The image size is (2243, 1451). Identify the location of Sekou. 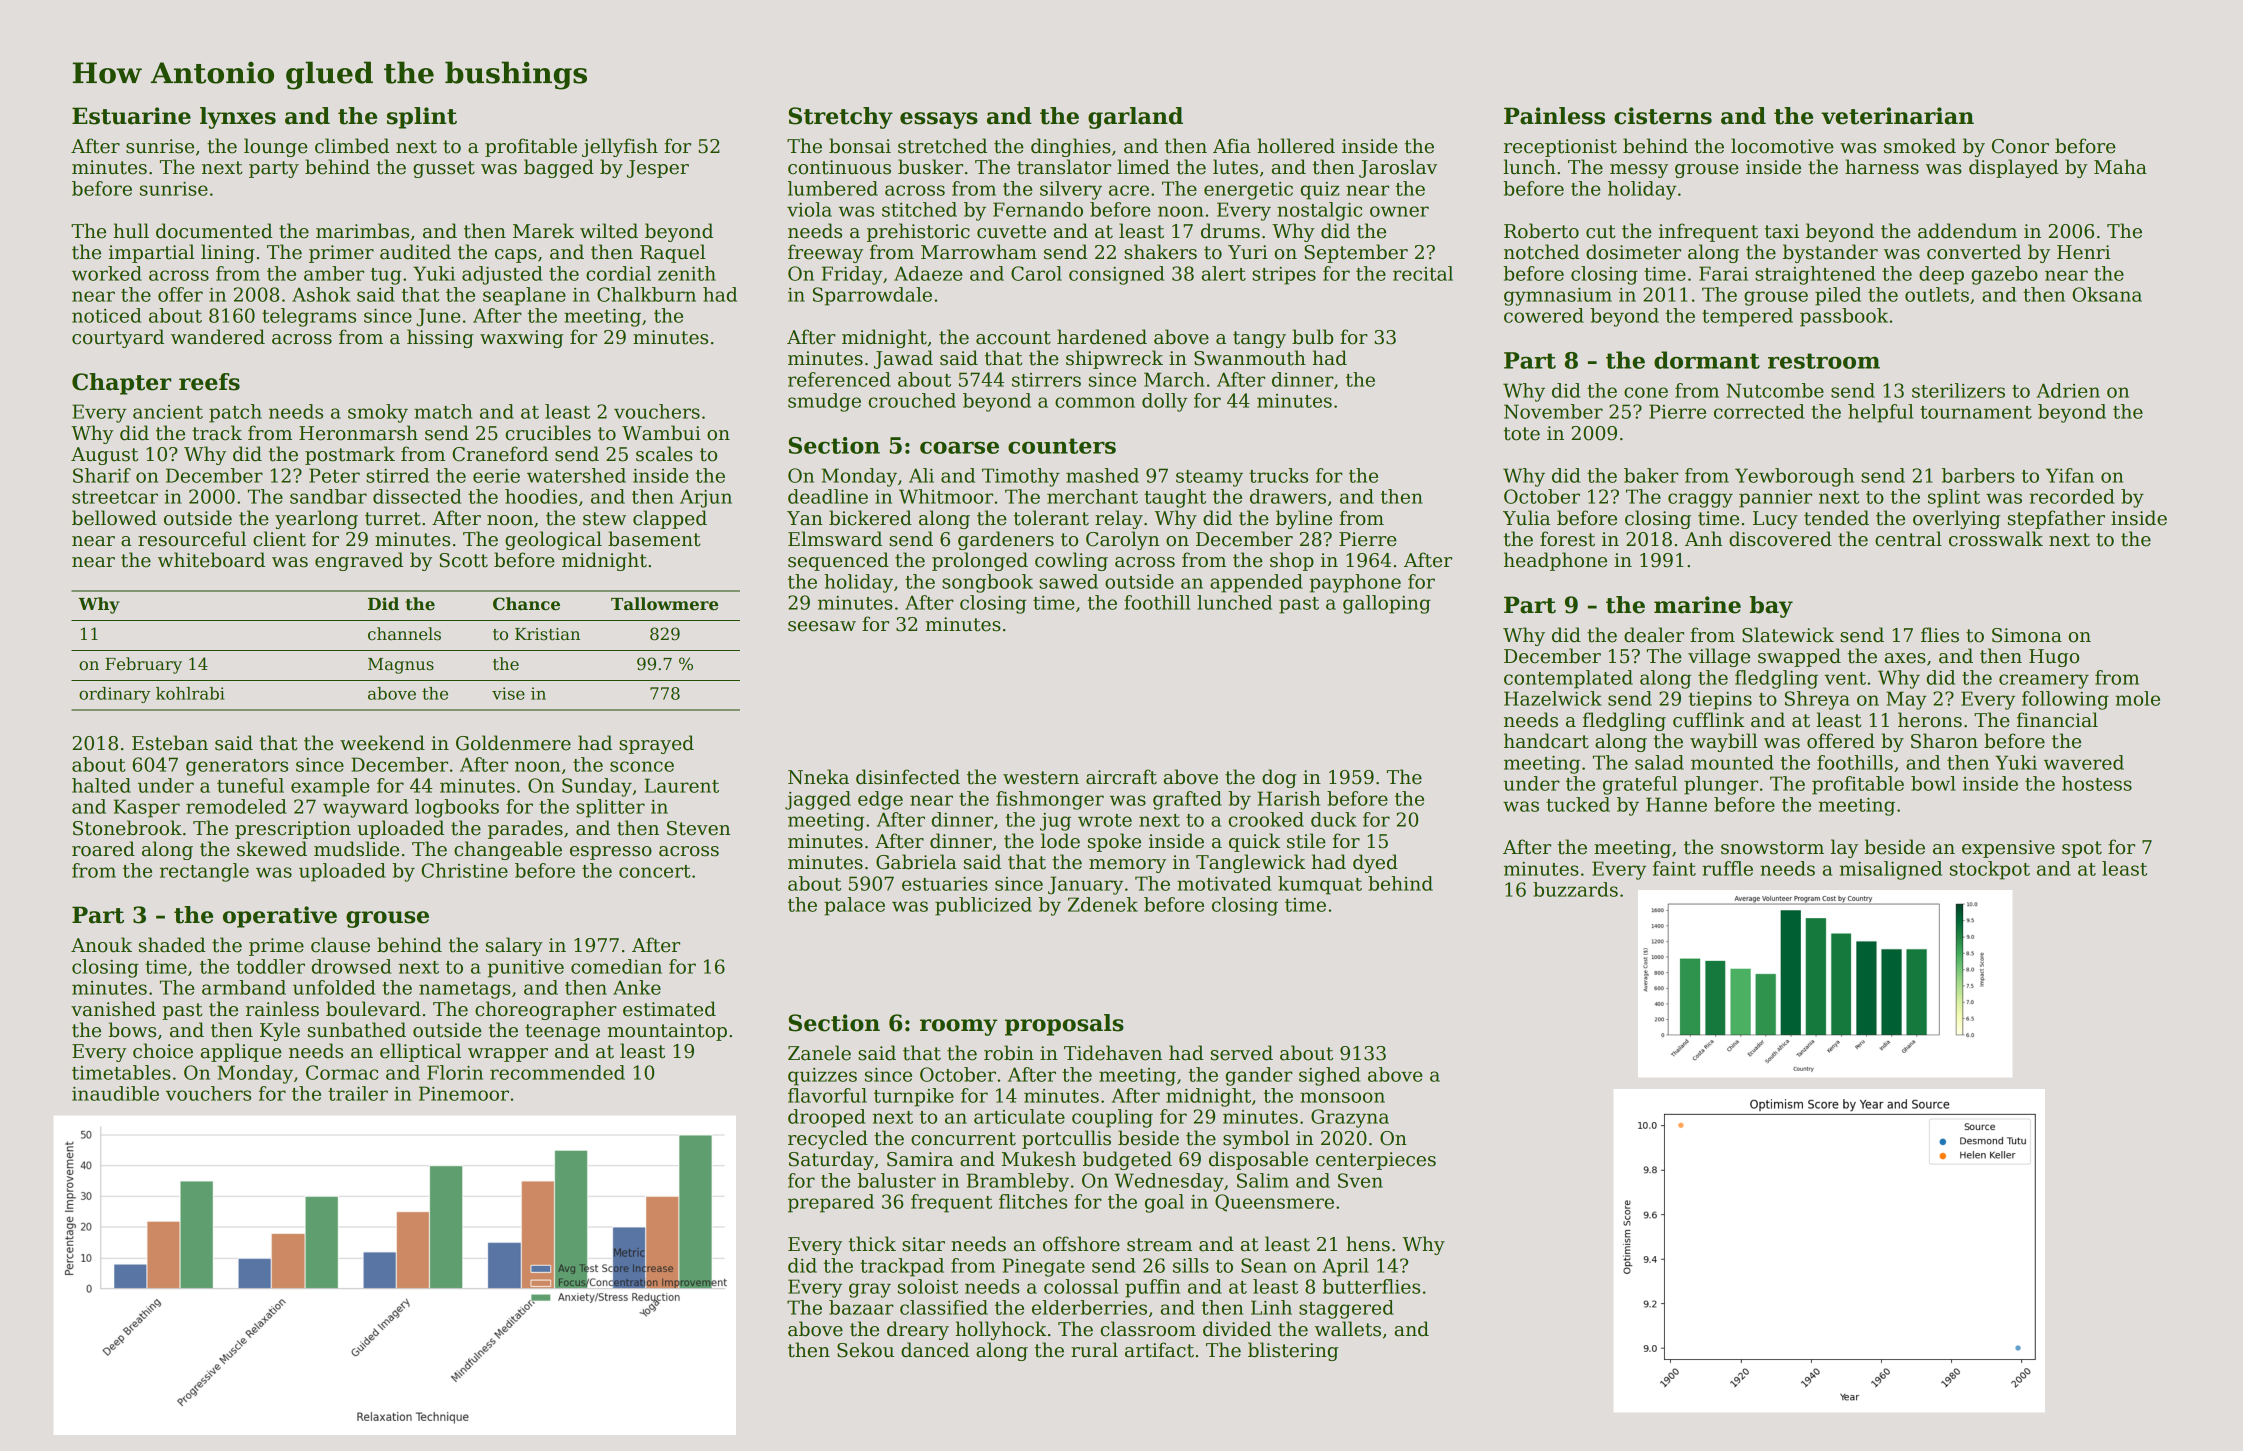
(865, 1350).
